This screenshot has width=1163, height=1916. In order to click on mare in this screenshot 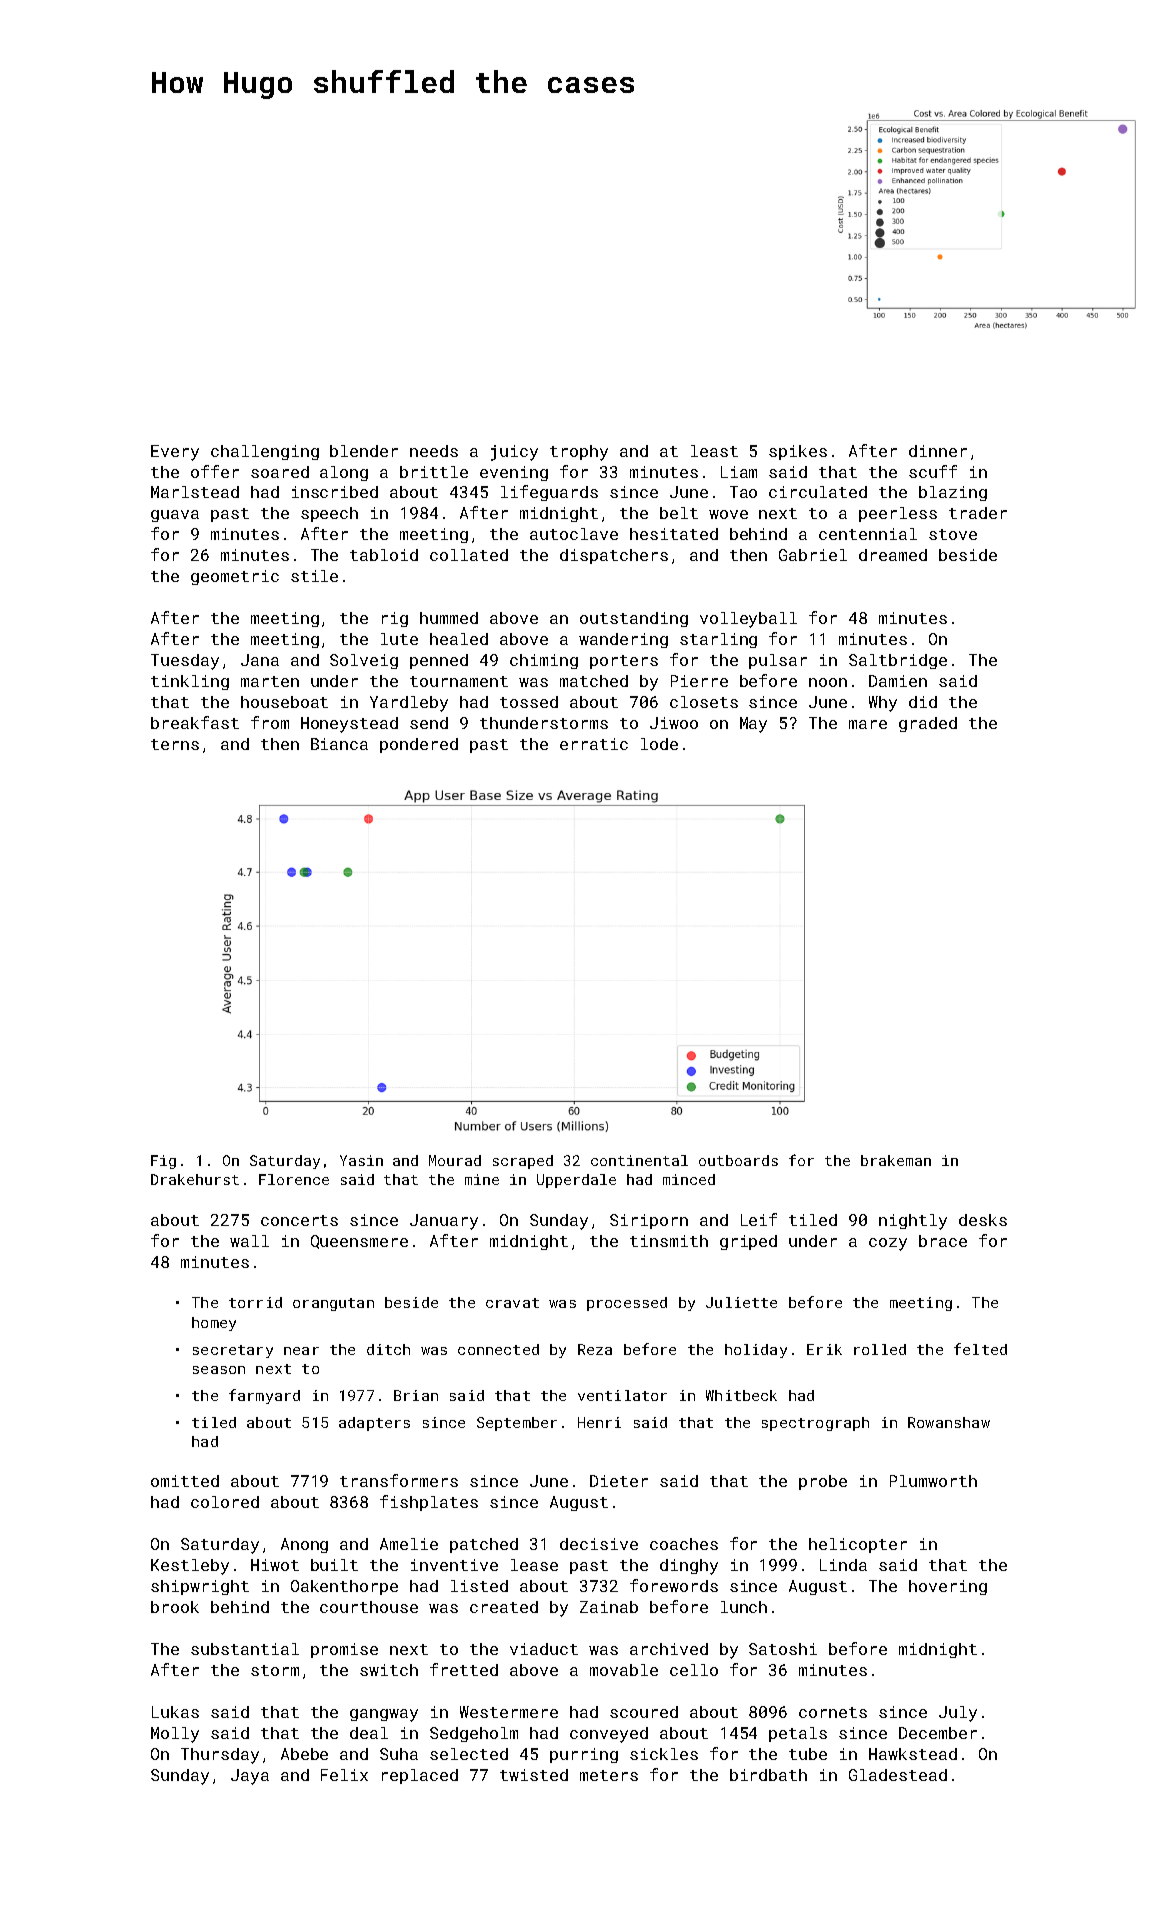, I will do `click(868, 724)`.
